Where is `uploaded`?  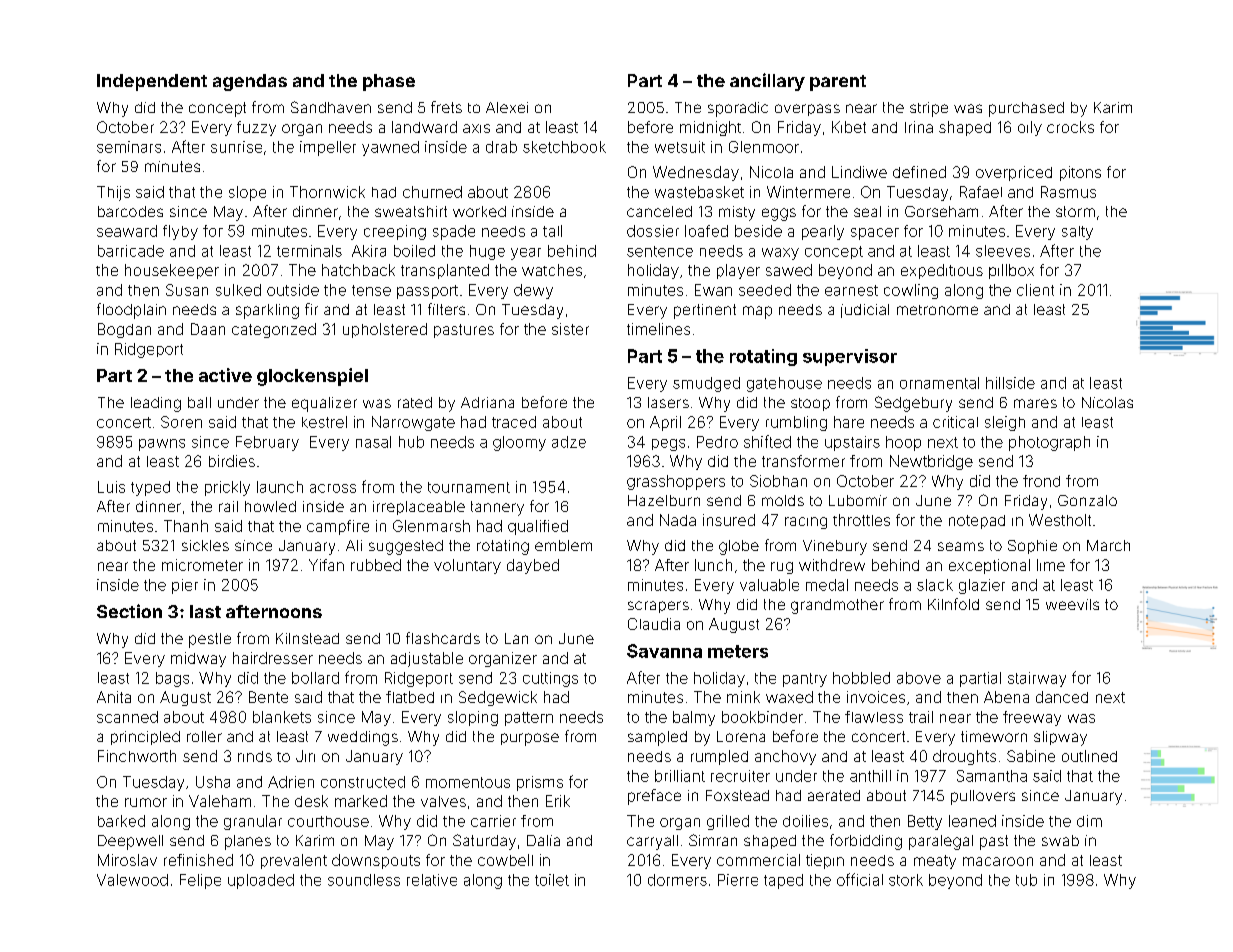
uploaded is located at coordinates (261, 881).
